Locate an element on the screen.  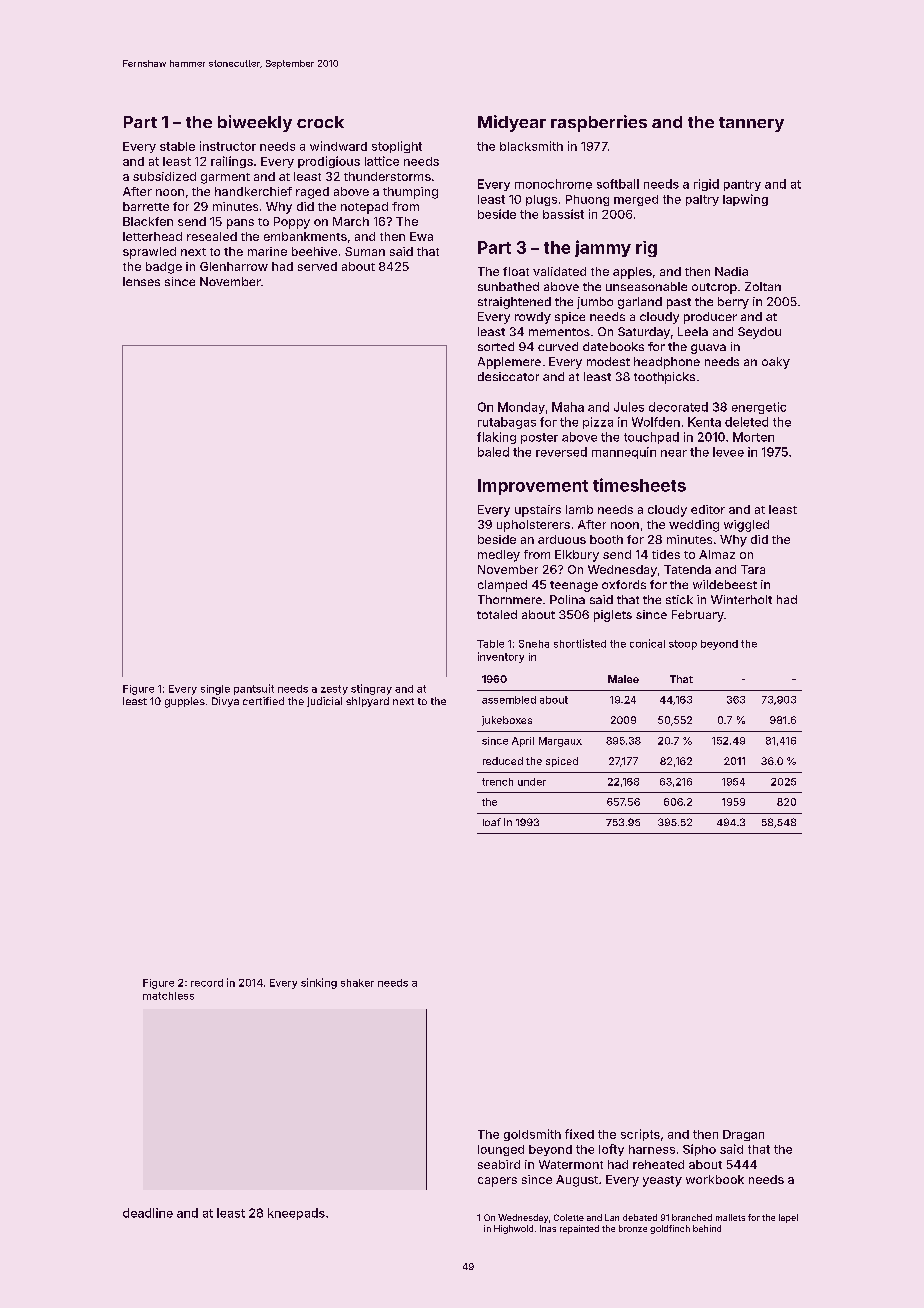
levee is located at coordinates (728, 452).
